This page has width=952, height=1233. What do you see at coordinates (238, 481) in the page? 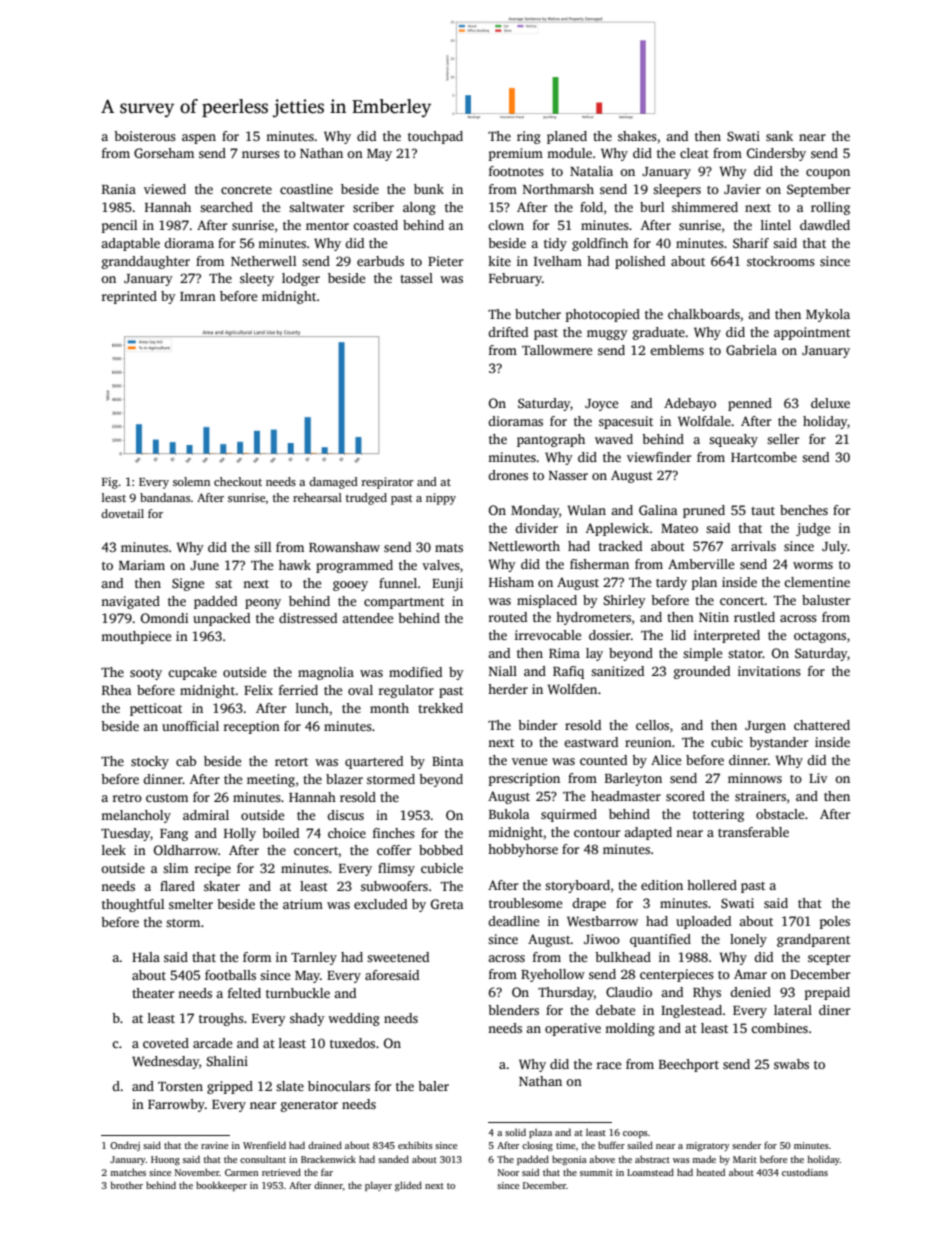
I see `checkout` at bounding box center [238, 481].
